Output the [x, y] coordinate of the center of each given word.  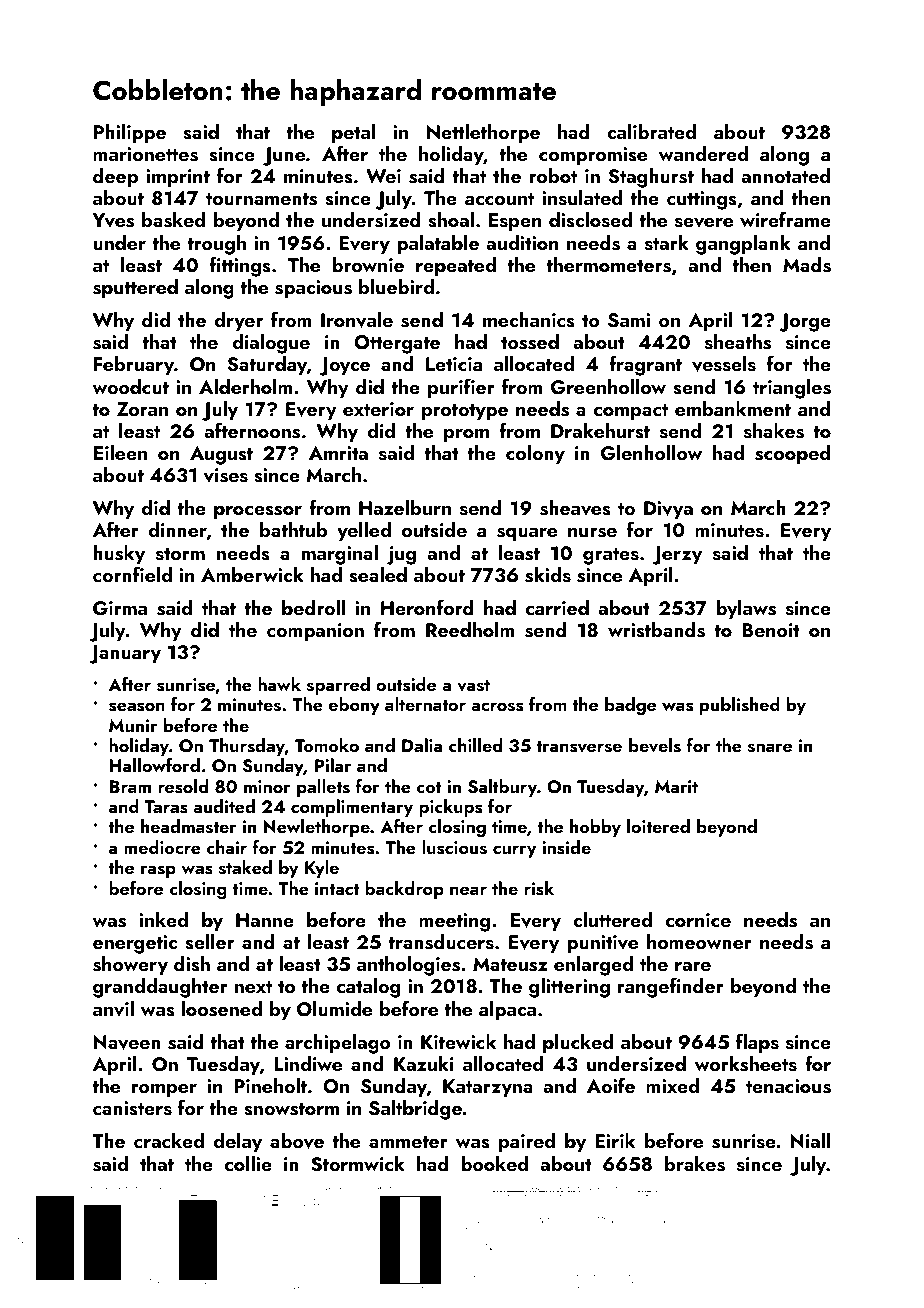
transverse [579, 747]
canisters [132, 1108]
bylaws [746, 610]
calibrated [651, 131]
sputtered [135, 289]
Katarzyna [488, 1088]
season [137, 707]
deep [115, 178]
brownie [368, 264]
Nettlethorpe [483, 134]
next [253, 987]
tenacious [788, 1086]
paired [527, 1143]
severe [704, 223]
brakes [695, 1164]
